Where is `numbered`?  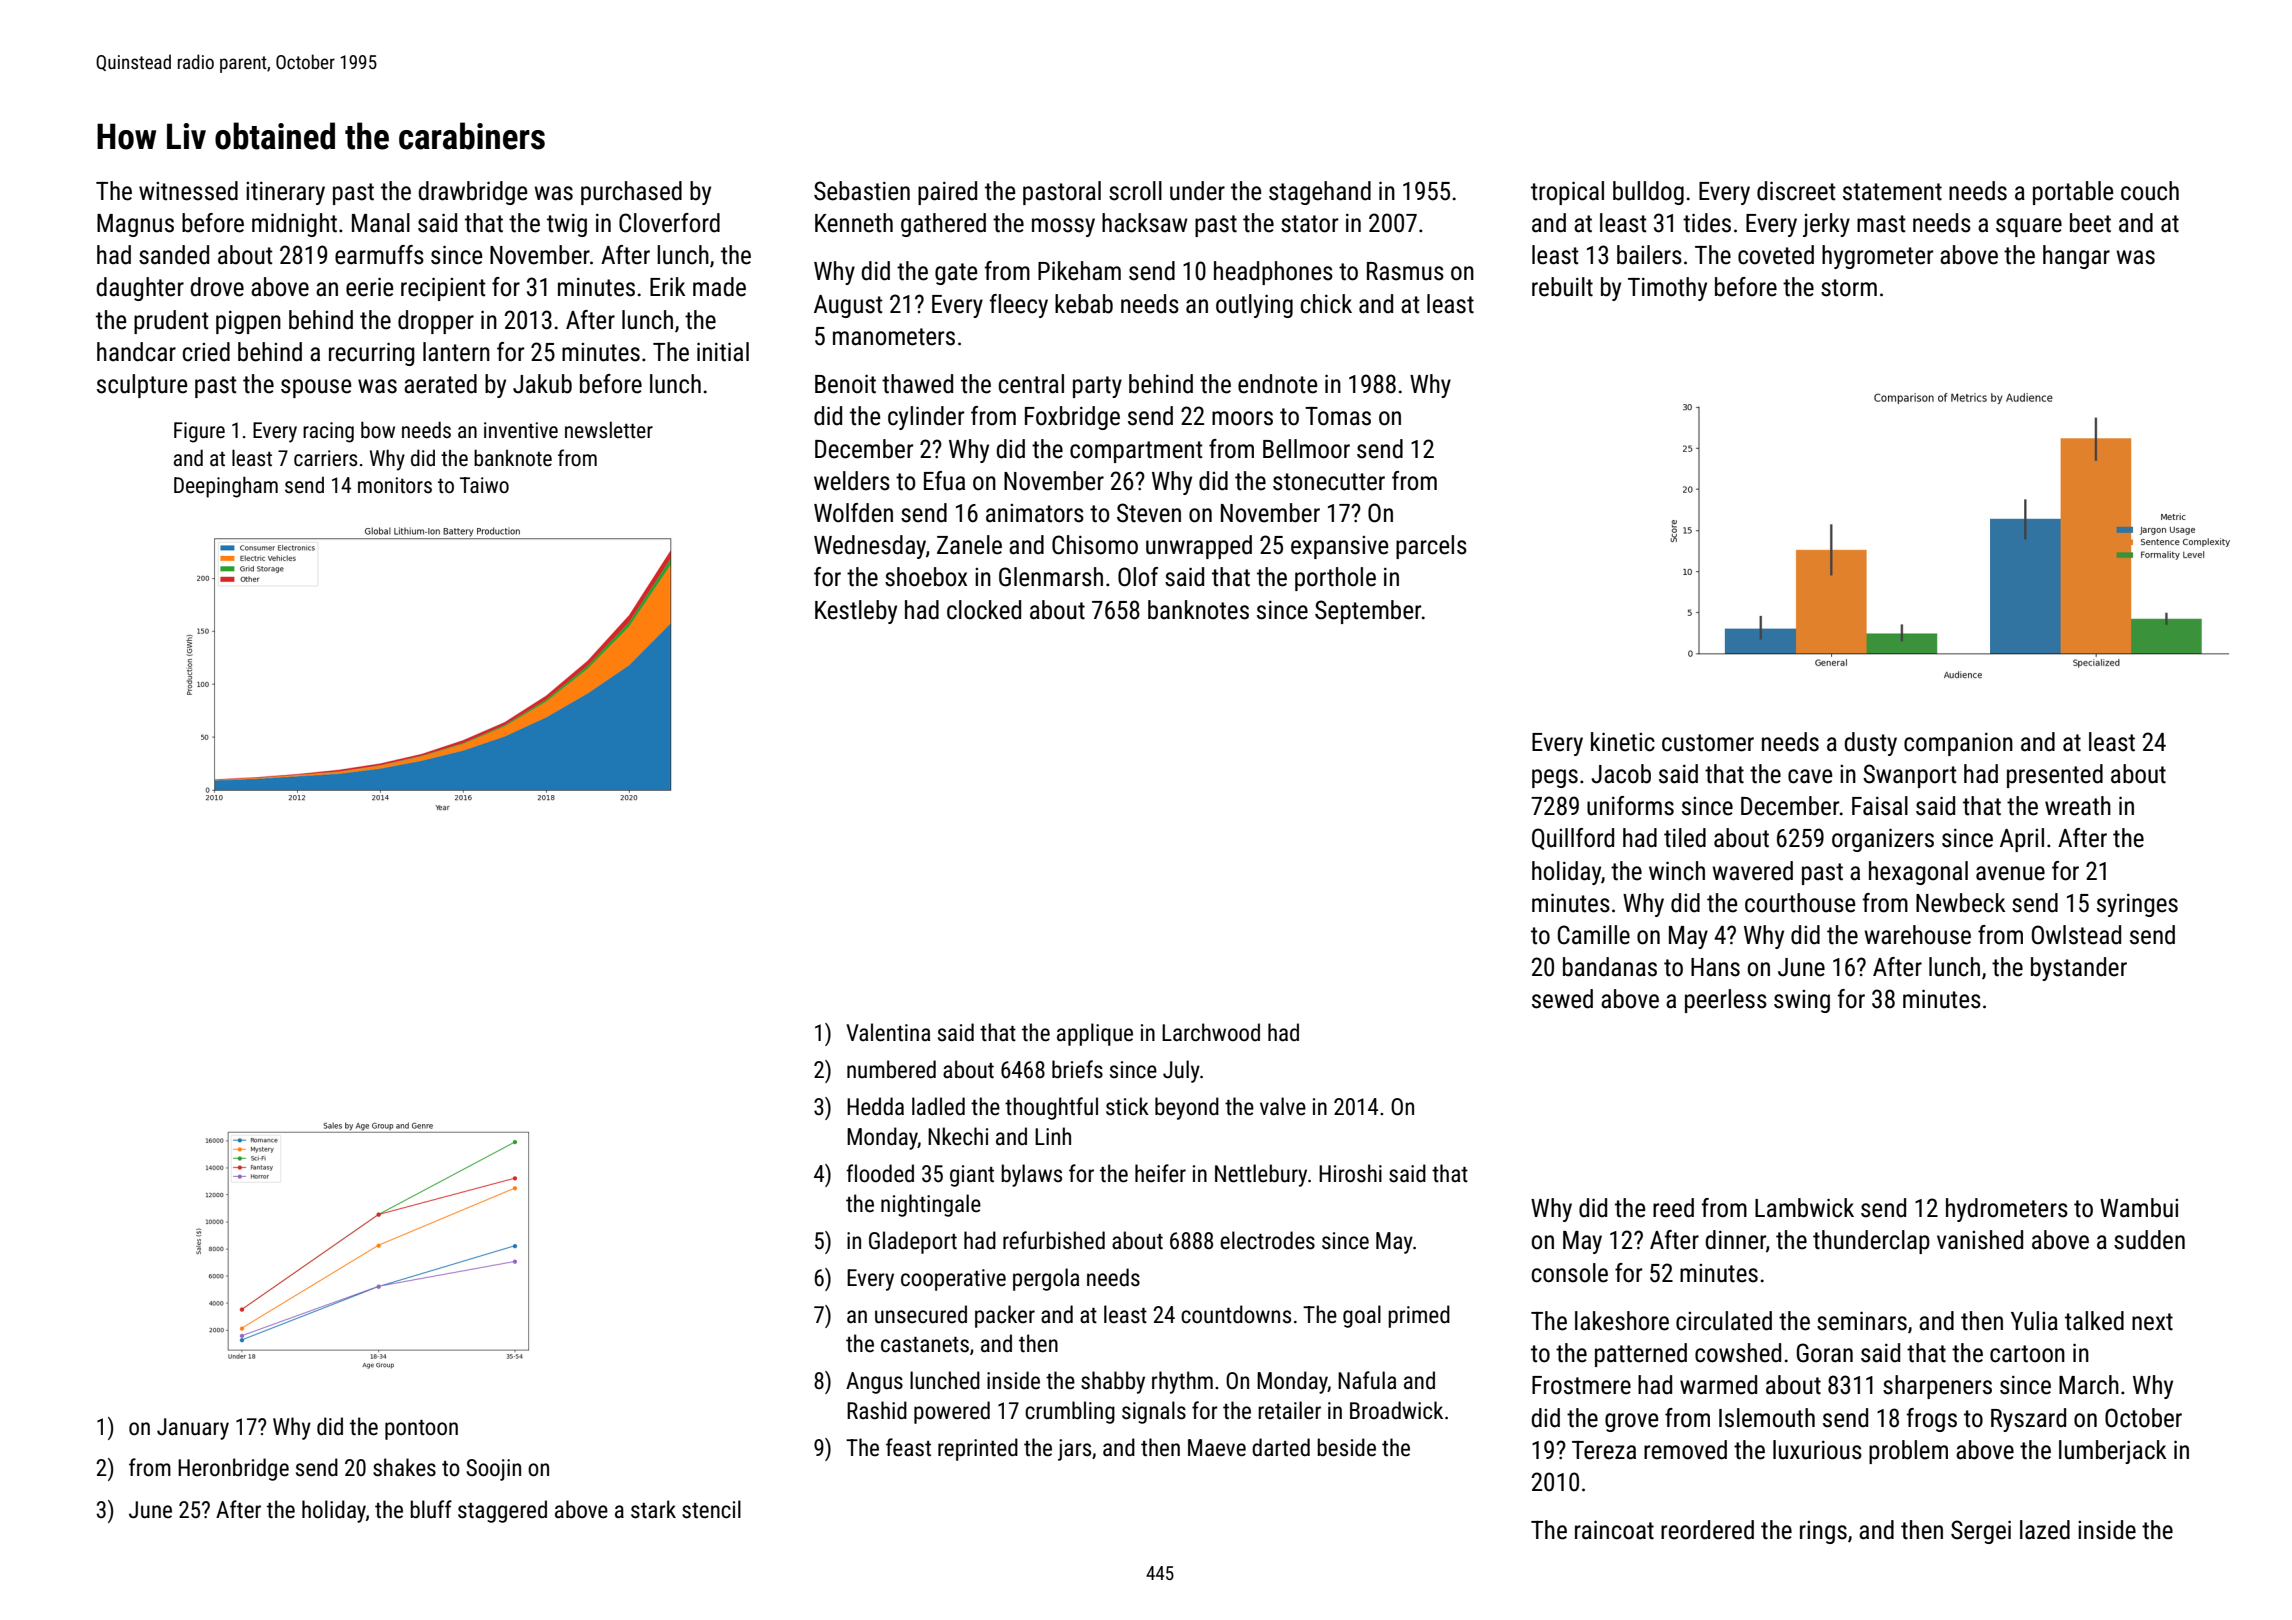
numbered is located at coordinates (891, 1069).
